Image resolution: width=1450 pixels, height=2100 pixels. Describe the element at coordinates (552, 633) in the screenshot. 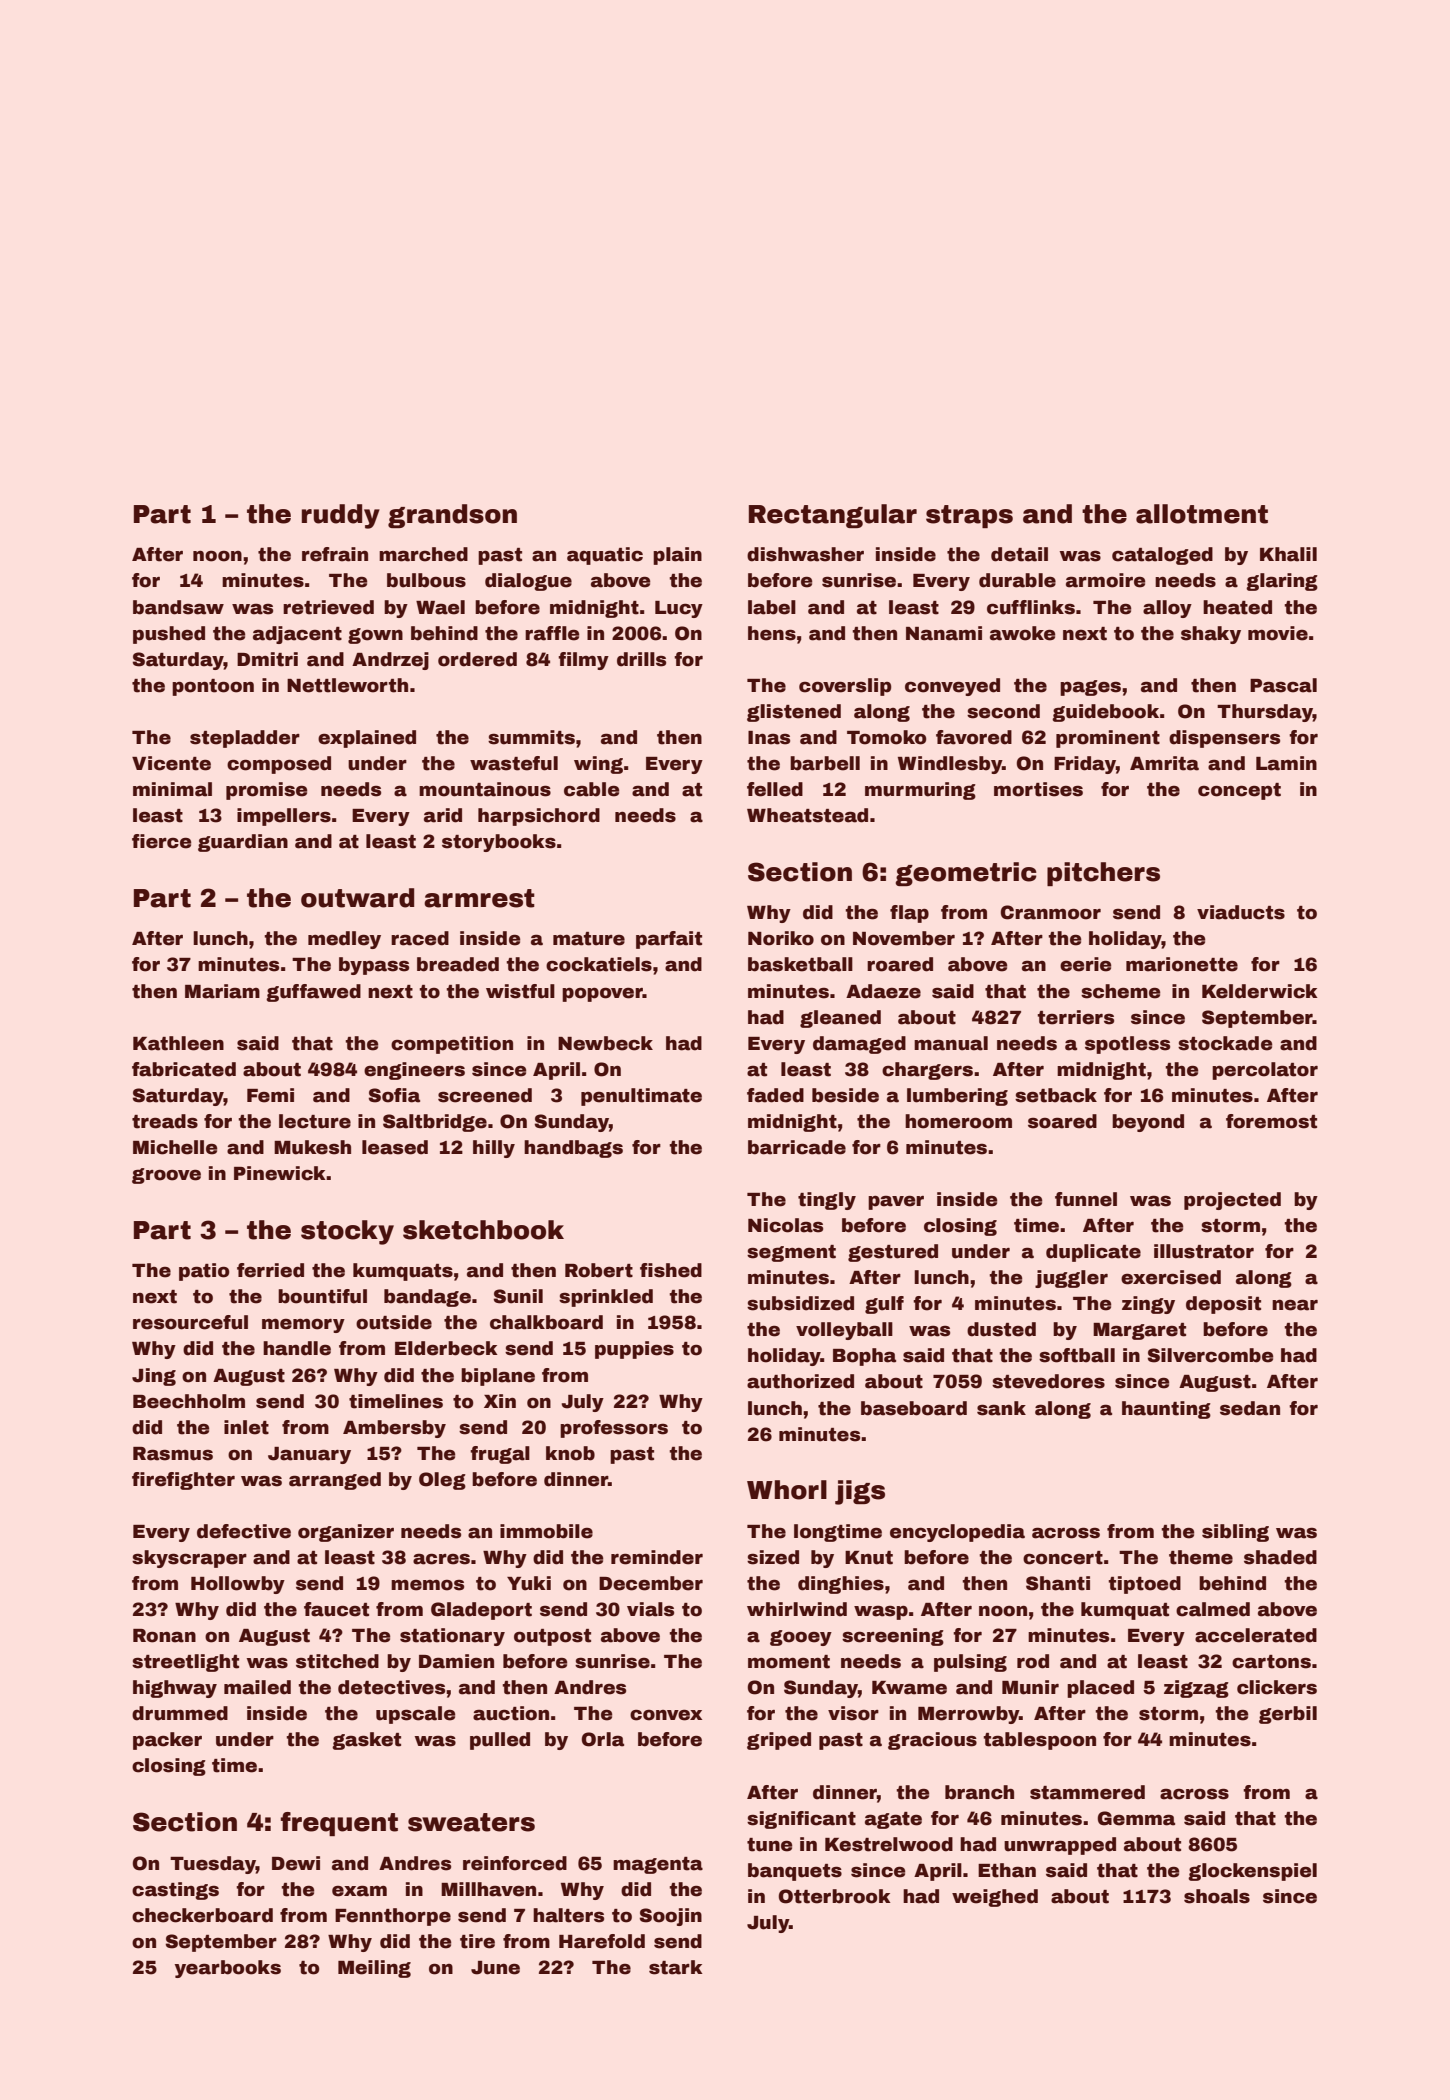

I see `raffle` at that location.
